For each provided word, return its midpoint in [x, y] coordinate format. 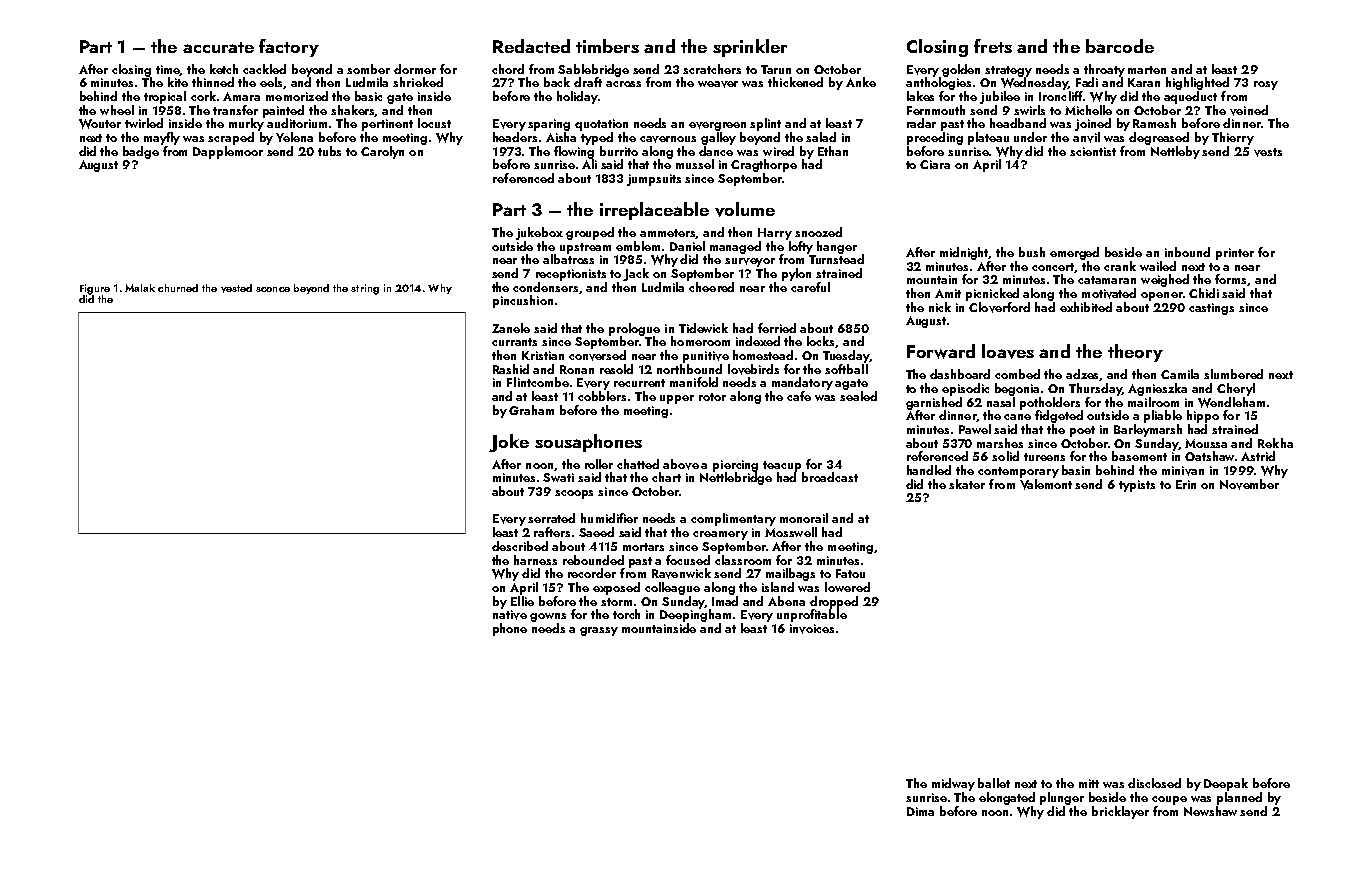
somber [368, 69]
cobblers [602, 396]
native [510, 615]
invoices [812, 629]
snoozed [818, 232]
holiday [577, 97]
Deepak [1226, 784]
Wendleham [1231, 402]
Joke [509, 443]
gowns [548, 617]
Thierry [1233, 138]
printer [1235, 254]
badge [141, 152]
